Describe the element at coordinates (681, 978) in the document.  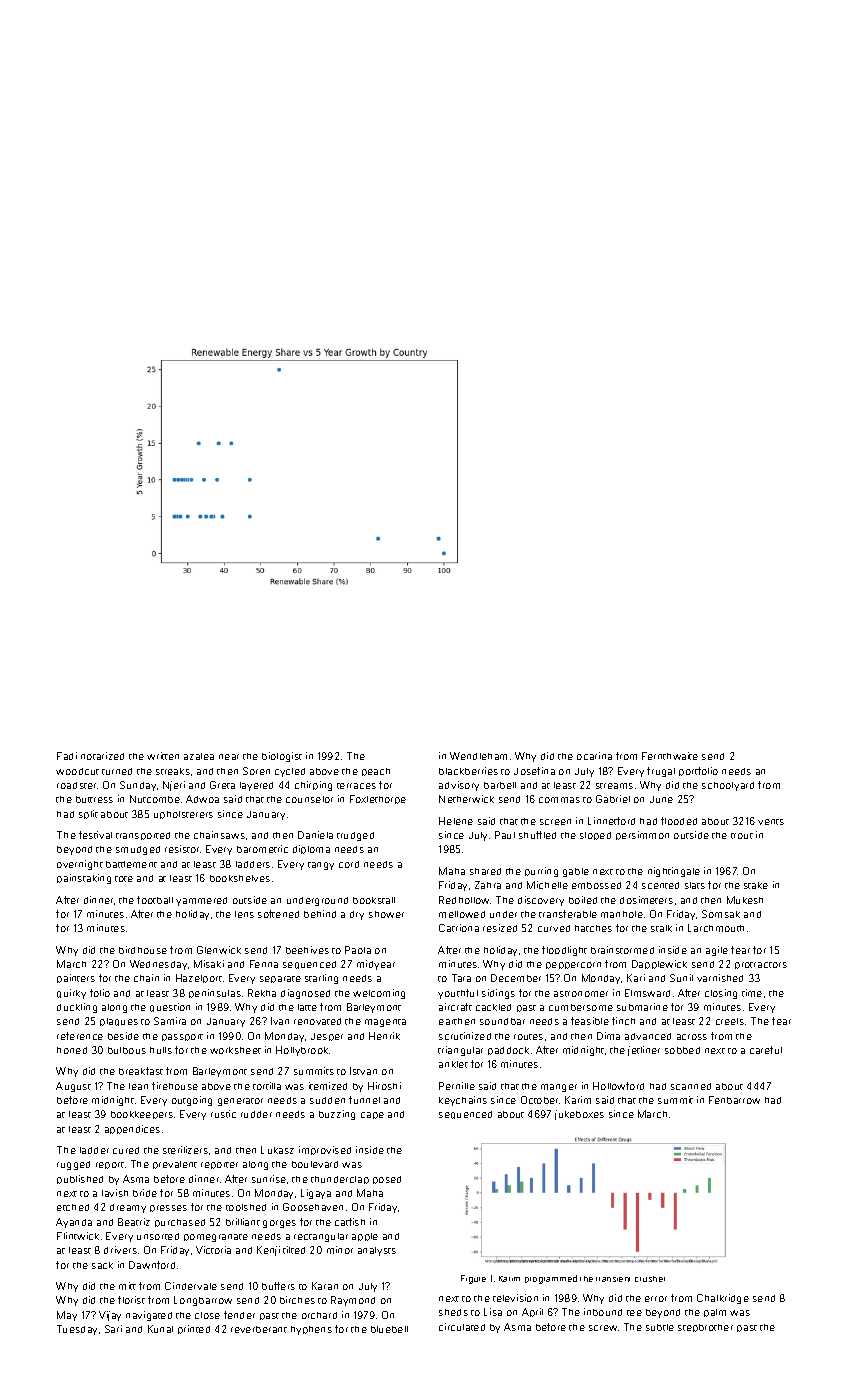
I see `Sunil` at that location.
